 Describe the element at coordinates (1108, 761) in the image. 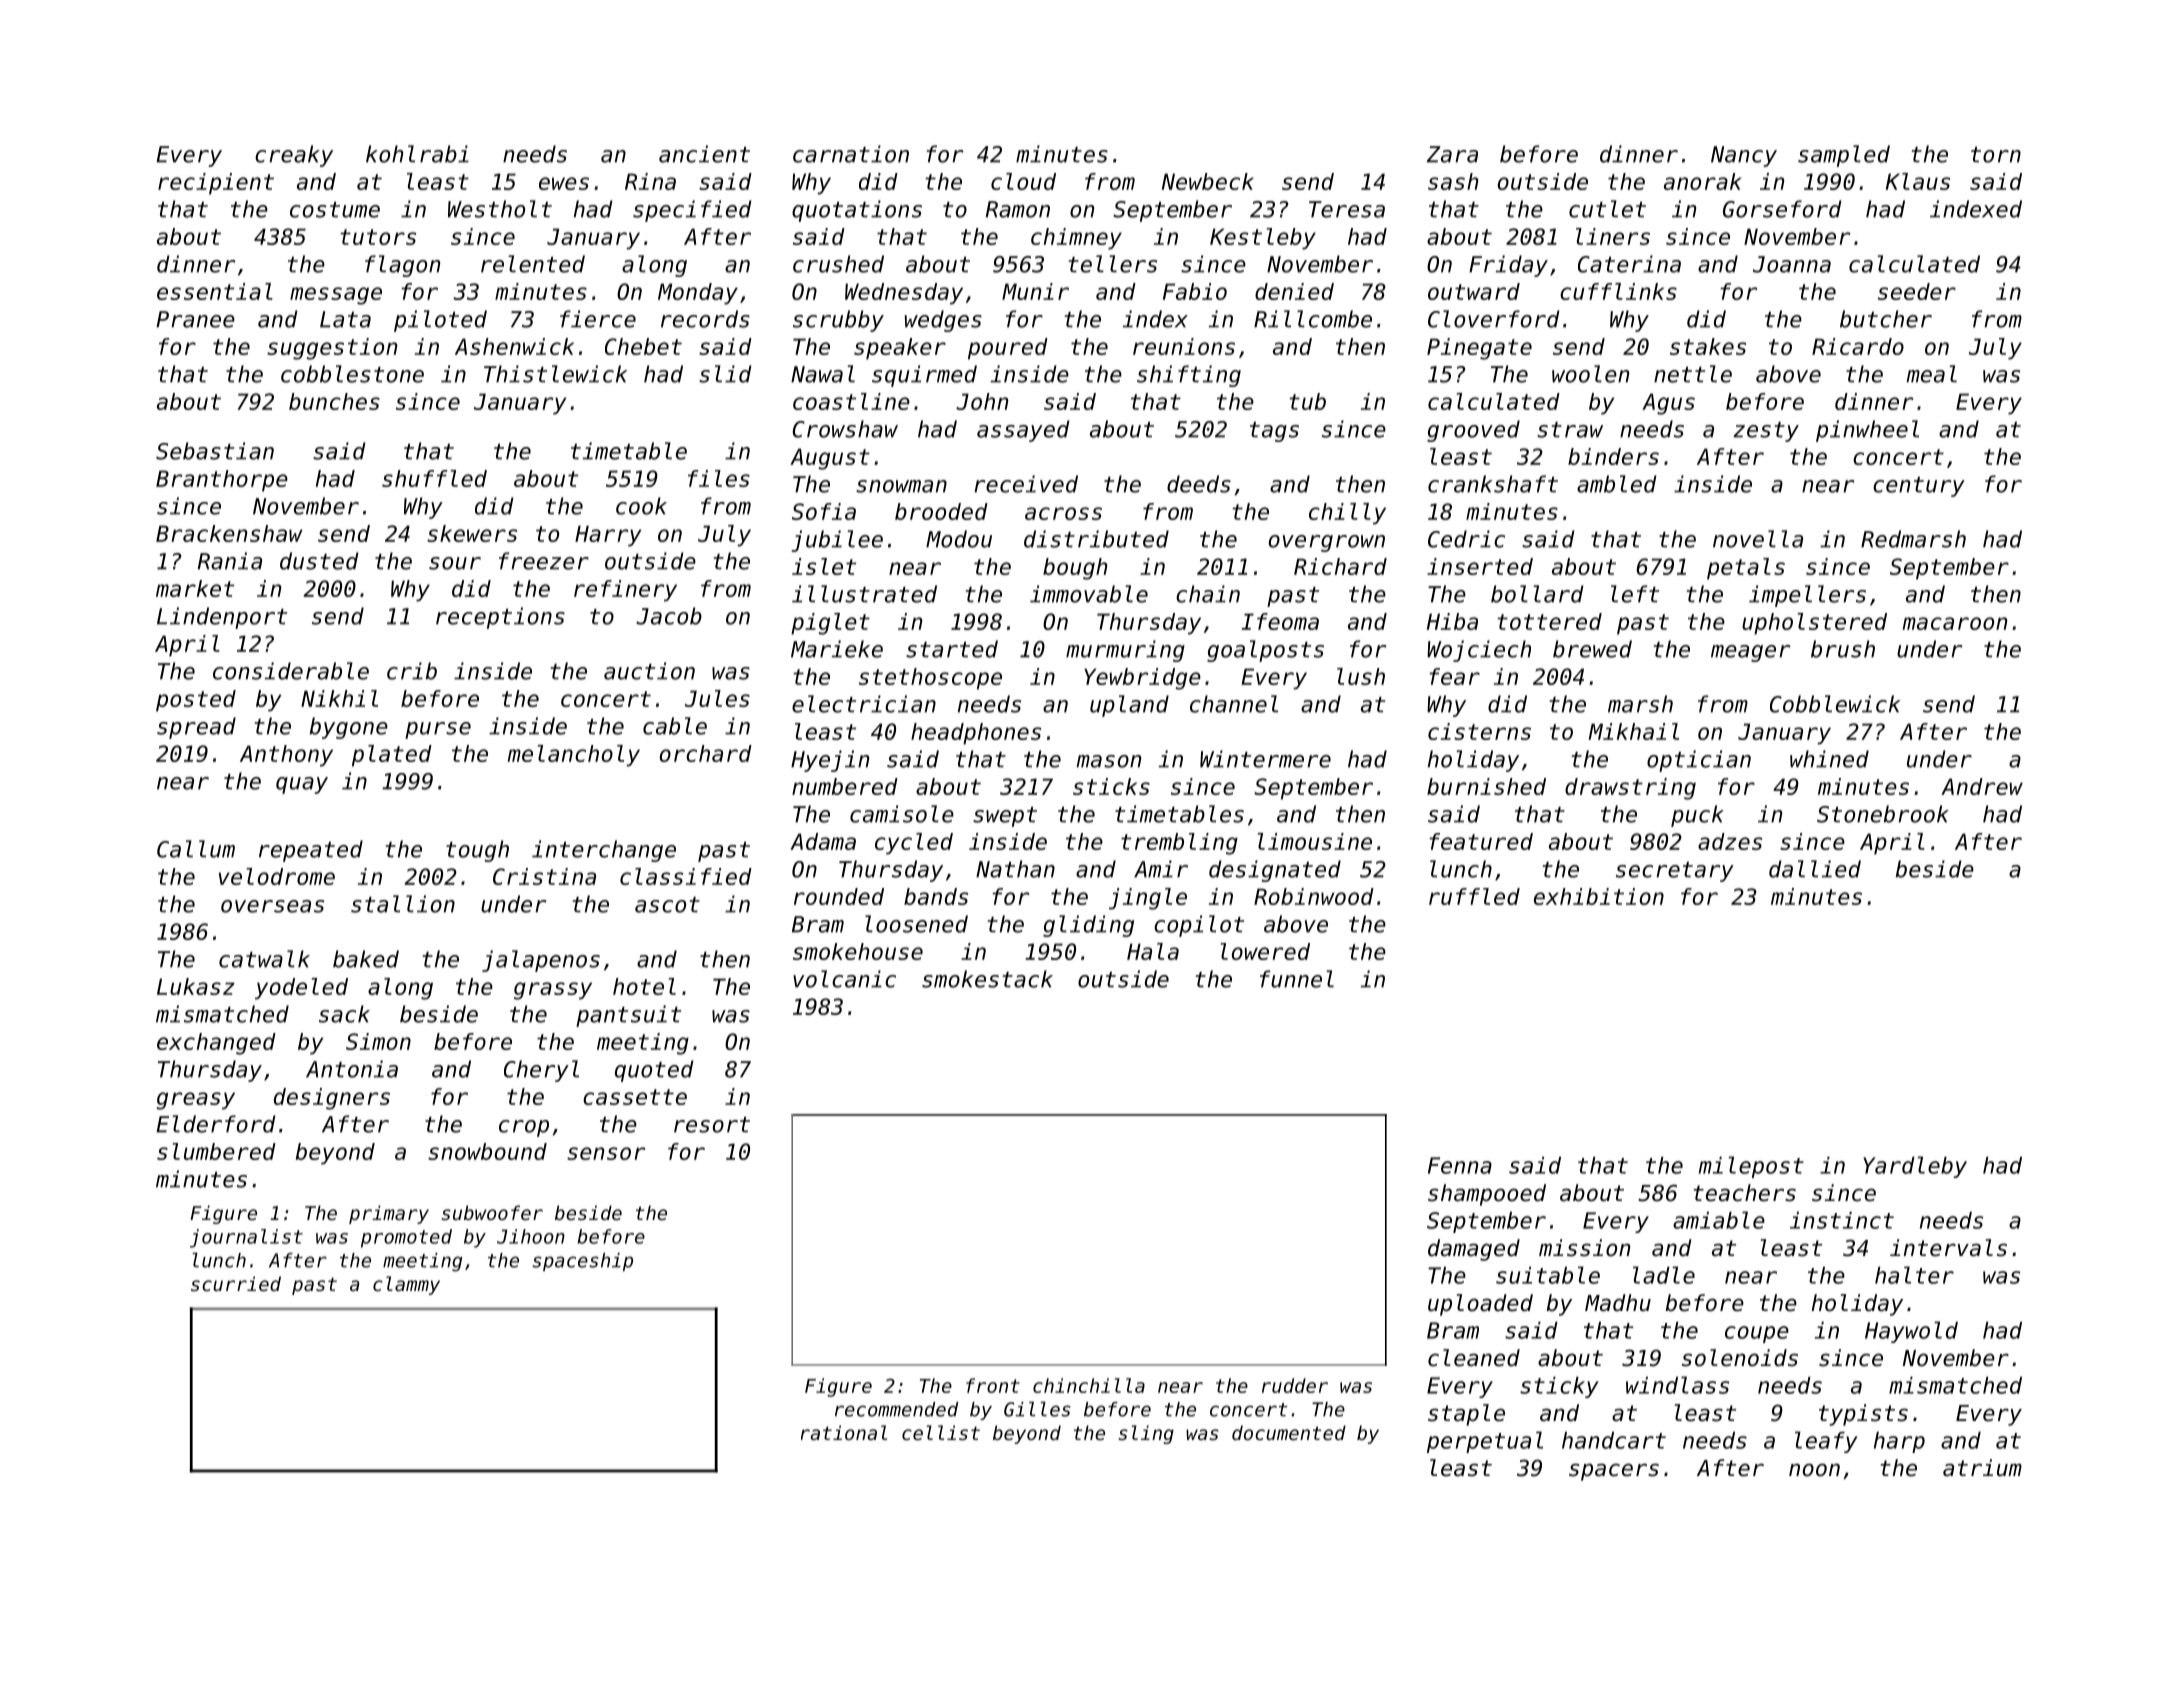

I see `mason` at that location.
